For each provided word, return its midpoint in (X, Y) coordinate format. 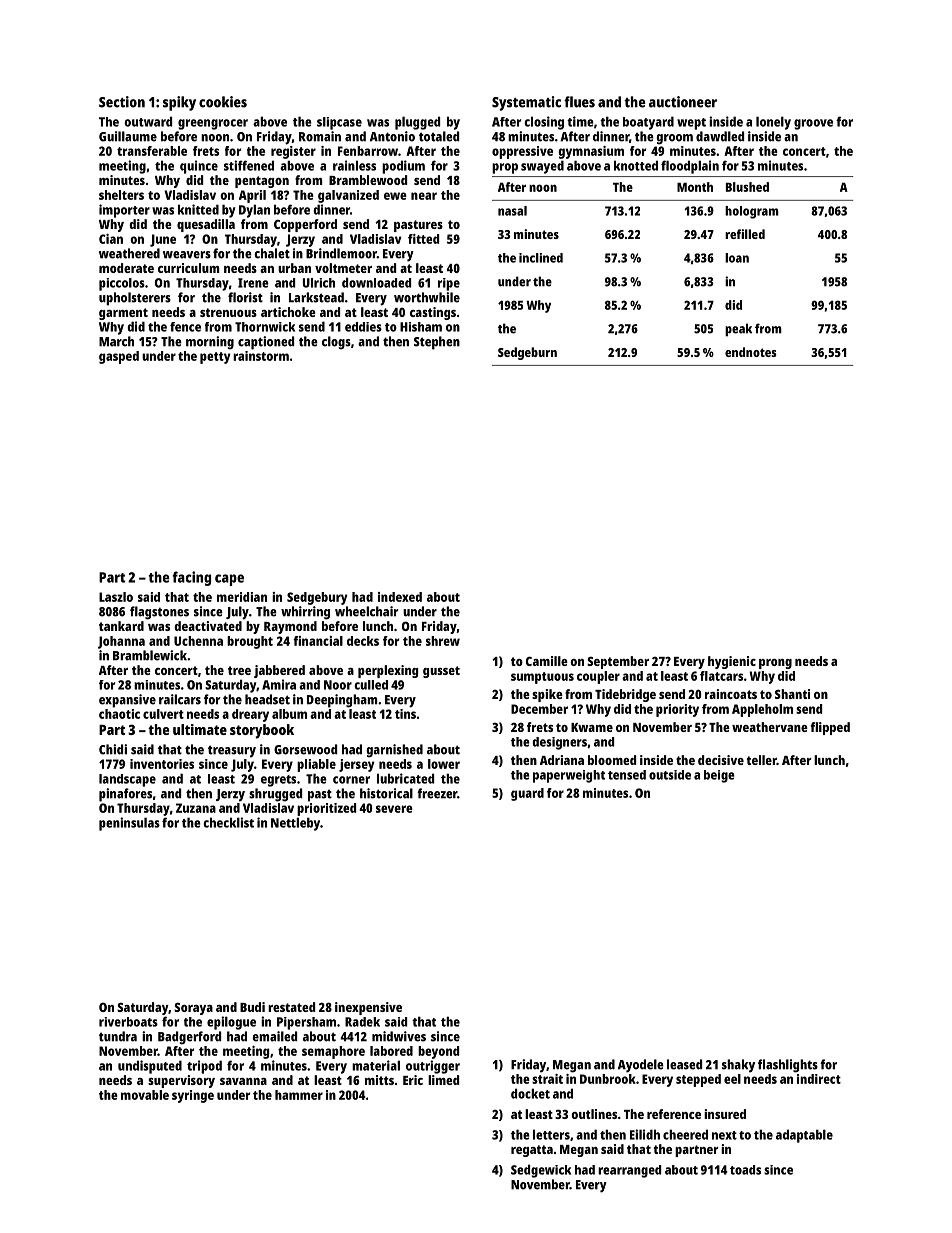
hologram (752, 212)
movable (145, 1095)
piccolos (122, 284)
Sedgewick (541, 1171)
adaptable (804, 1136)
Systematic (526, 103)
